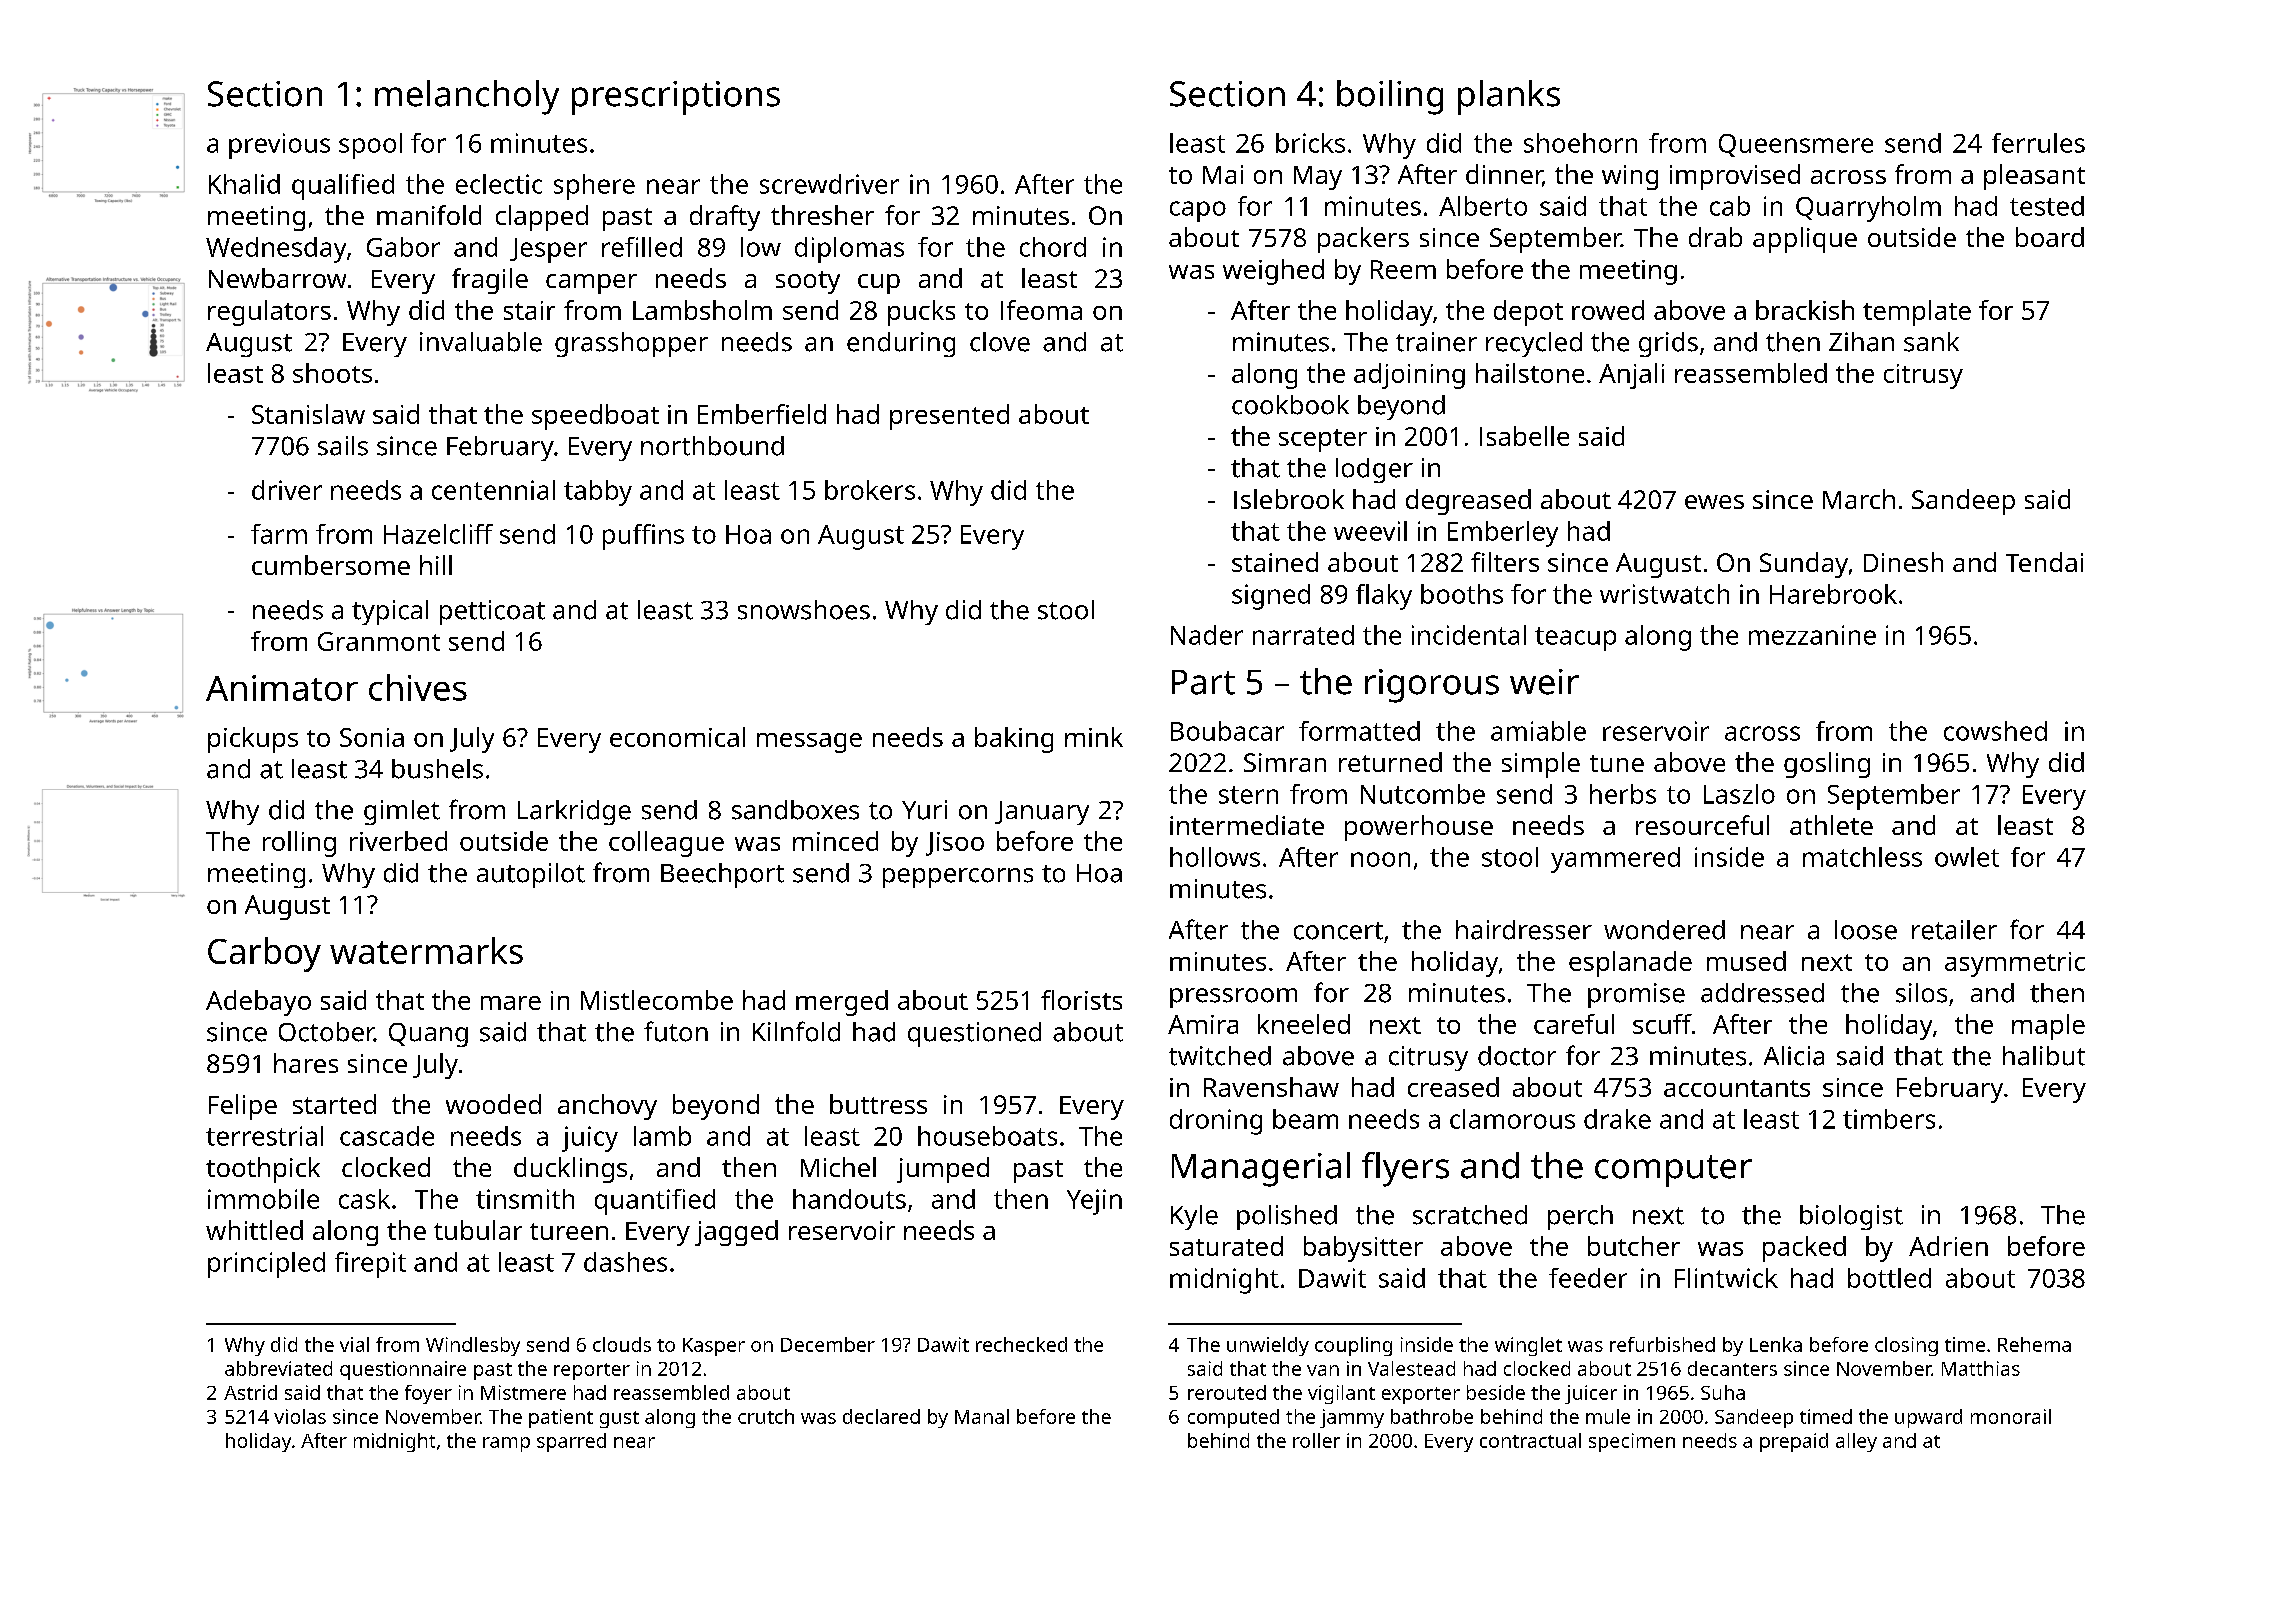  What do you see at coordinates (1215, 857) in the screenshot?
I see `hollows` at bounding box center [1215, 857].
